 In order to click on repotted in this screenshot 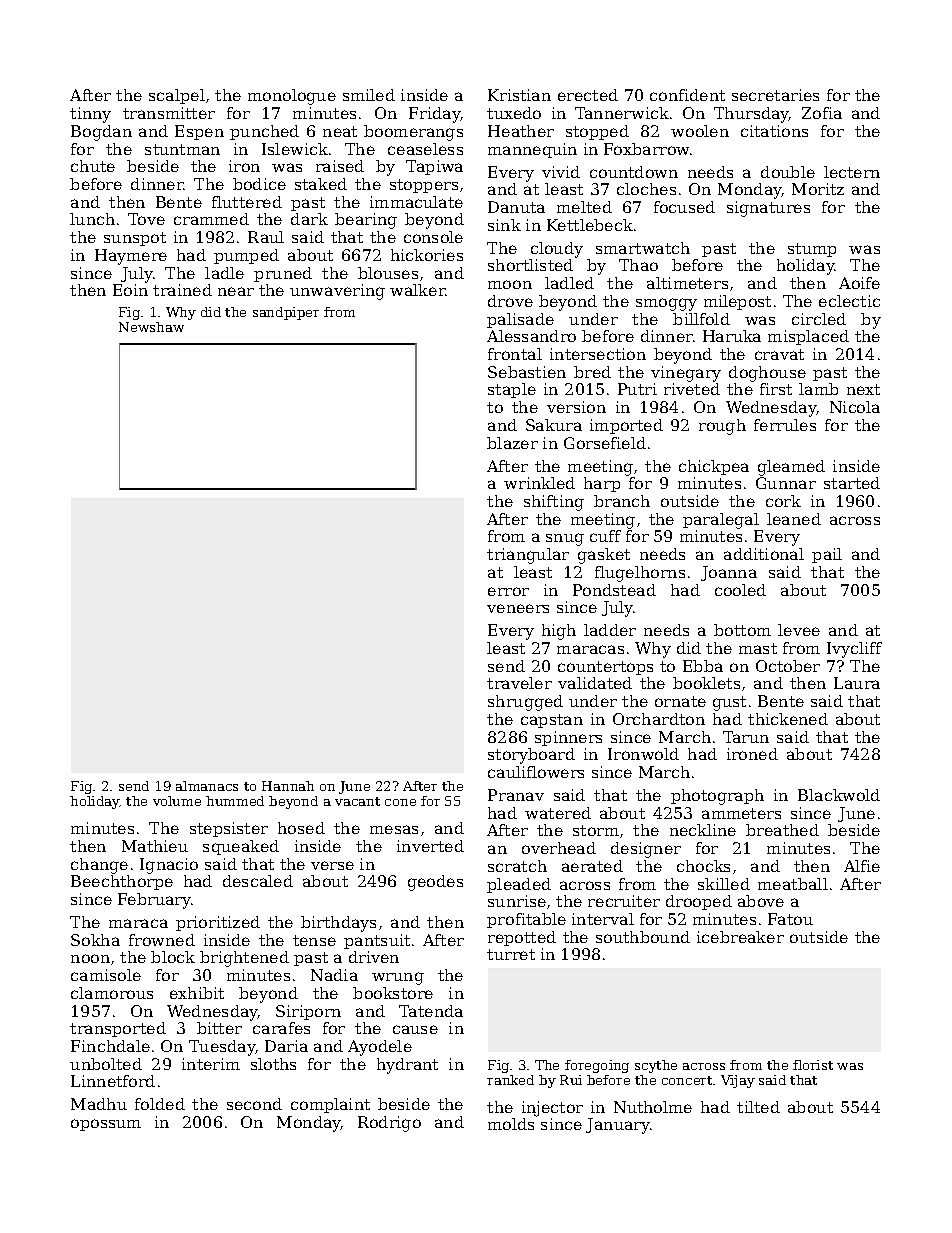, I will do `click(522, 938)`.
